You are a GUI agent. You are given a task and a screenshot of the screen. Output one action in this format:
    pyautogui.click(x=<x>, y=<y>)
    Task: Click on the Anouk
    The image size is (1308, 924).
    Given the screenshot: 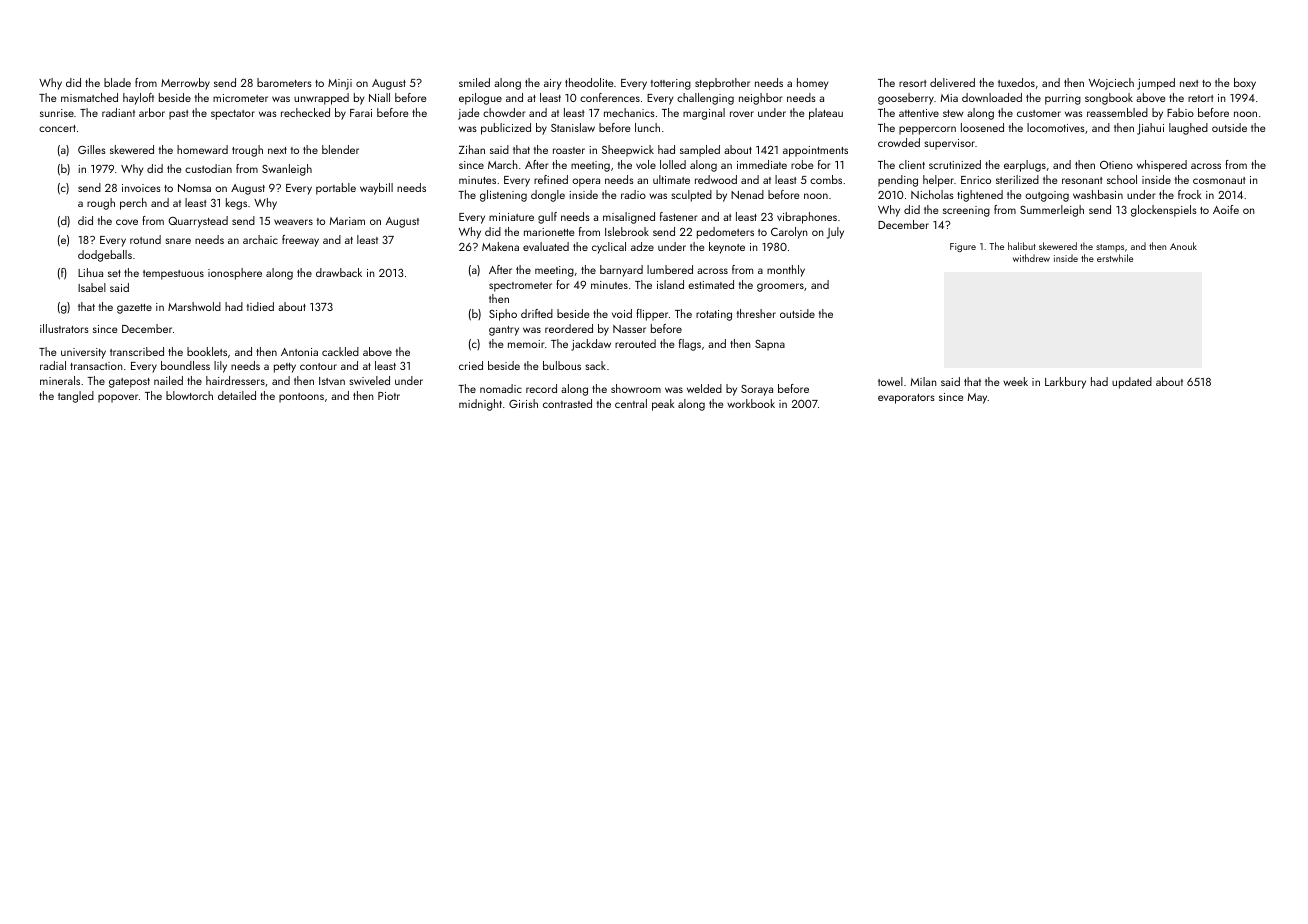 What is the action you would take?
    pyautogui.click(x=1183, y=246)
